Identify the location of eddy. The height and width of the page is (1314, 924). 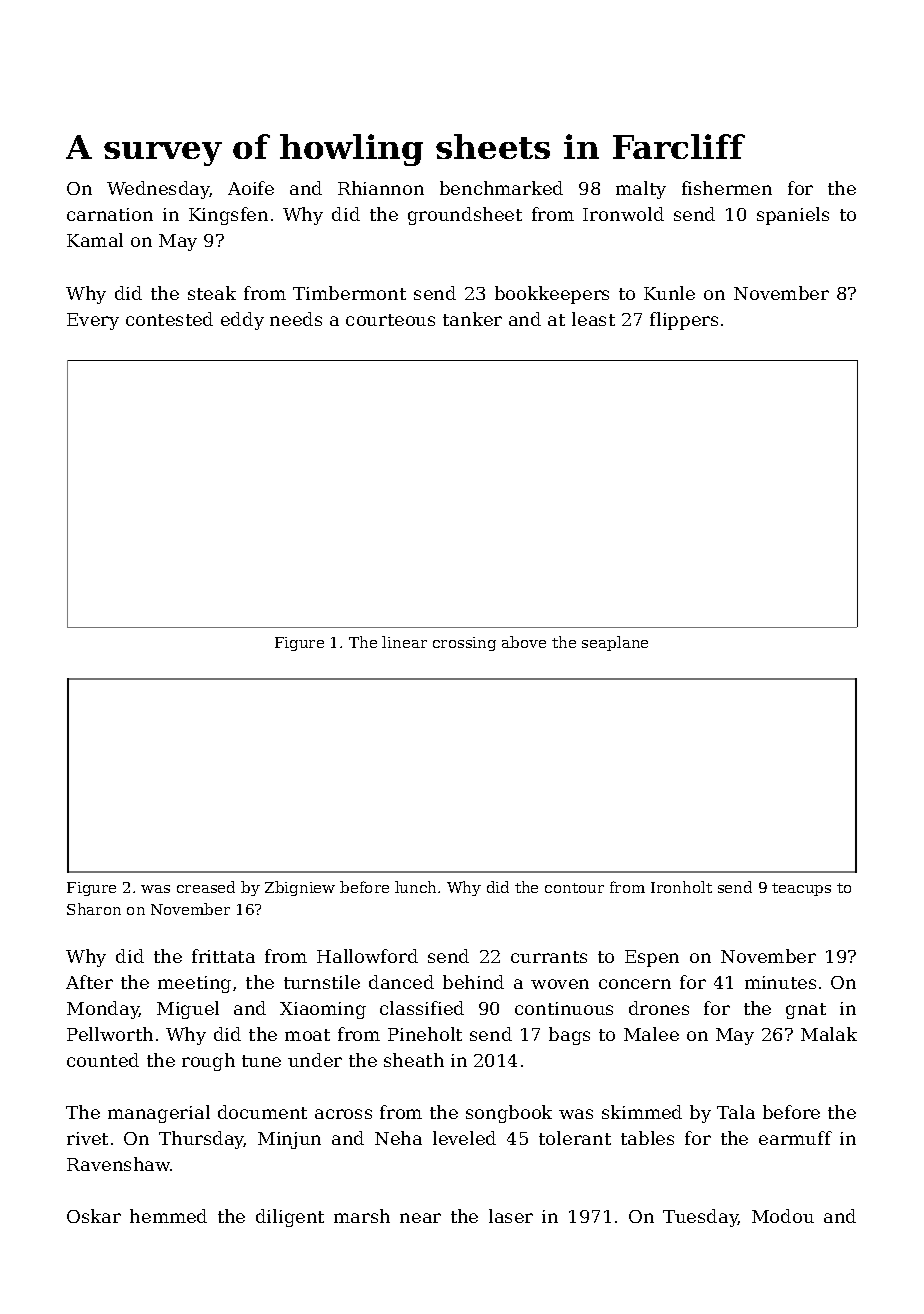
(242, 321).
